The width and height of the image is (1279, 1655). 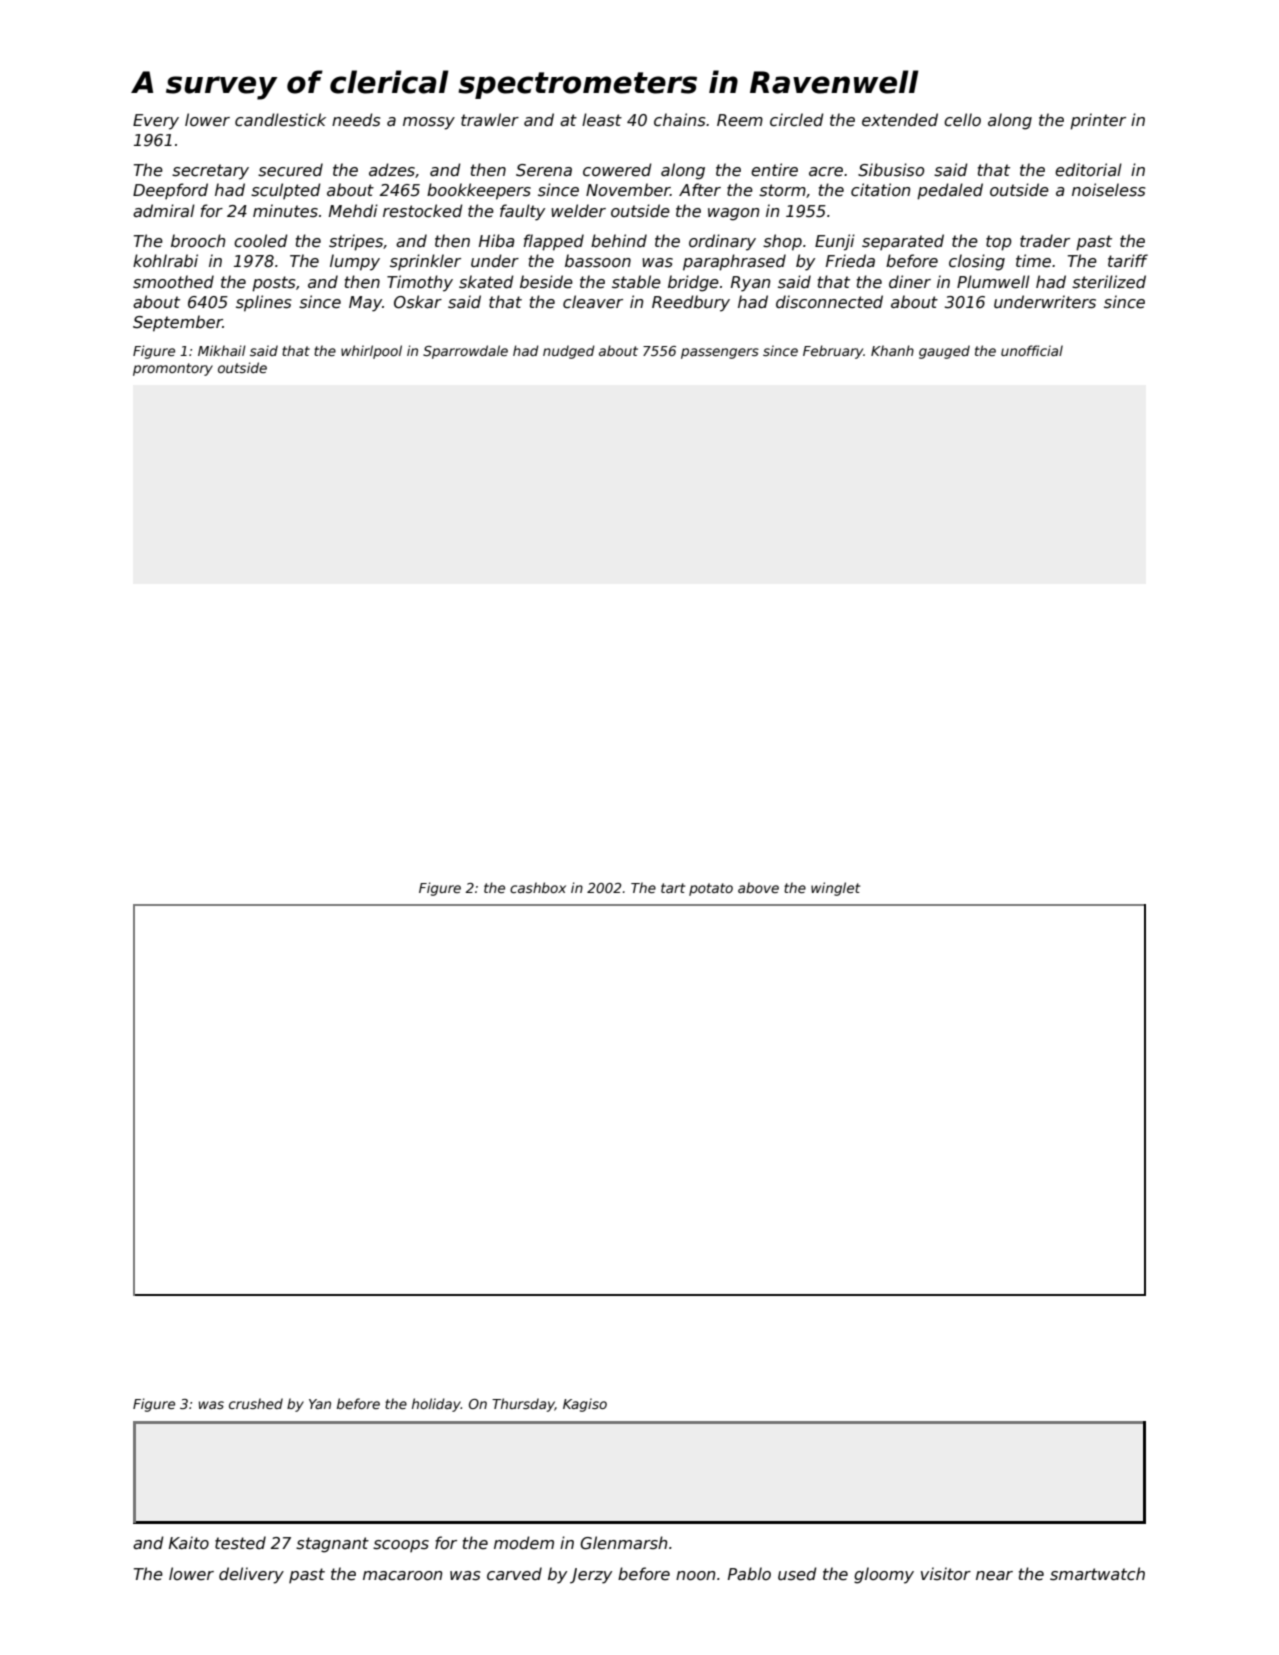 What do you see at coordinates (835, 889) in the image?
I see `winglet` at bounding box center [835, 889].
